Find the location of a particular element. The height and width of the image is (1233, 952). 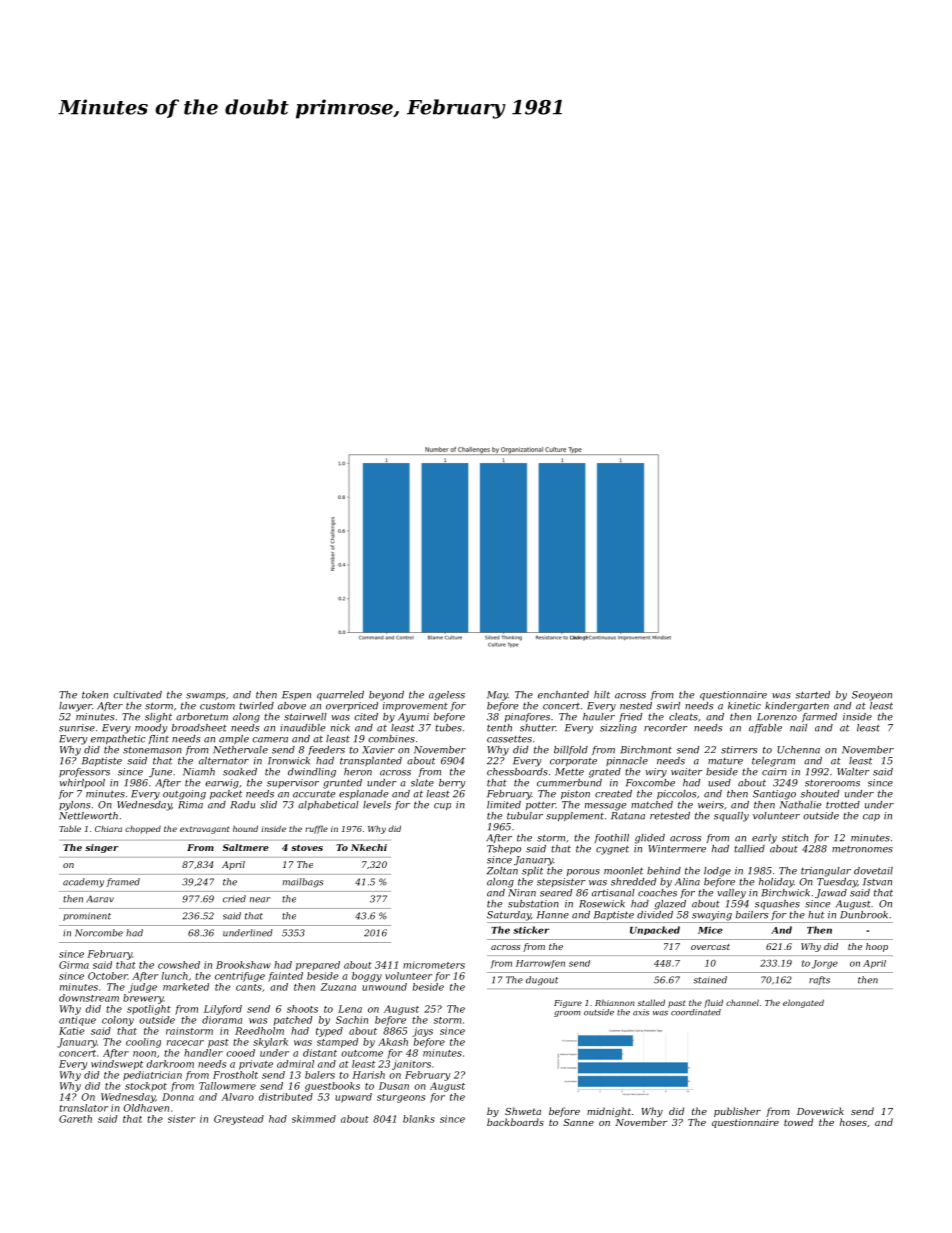

Greystead is located at coordinates (239, 1120).
